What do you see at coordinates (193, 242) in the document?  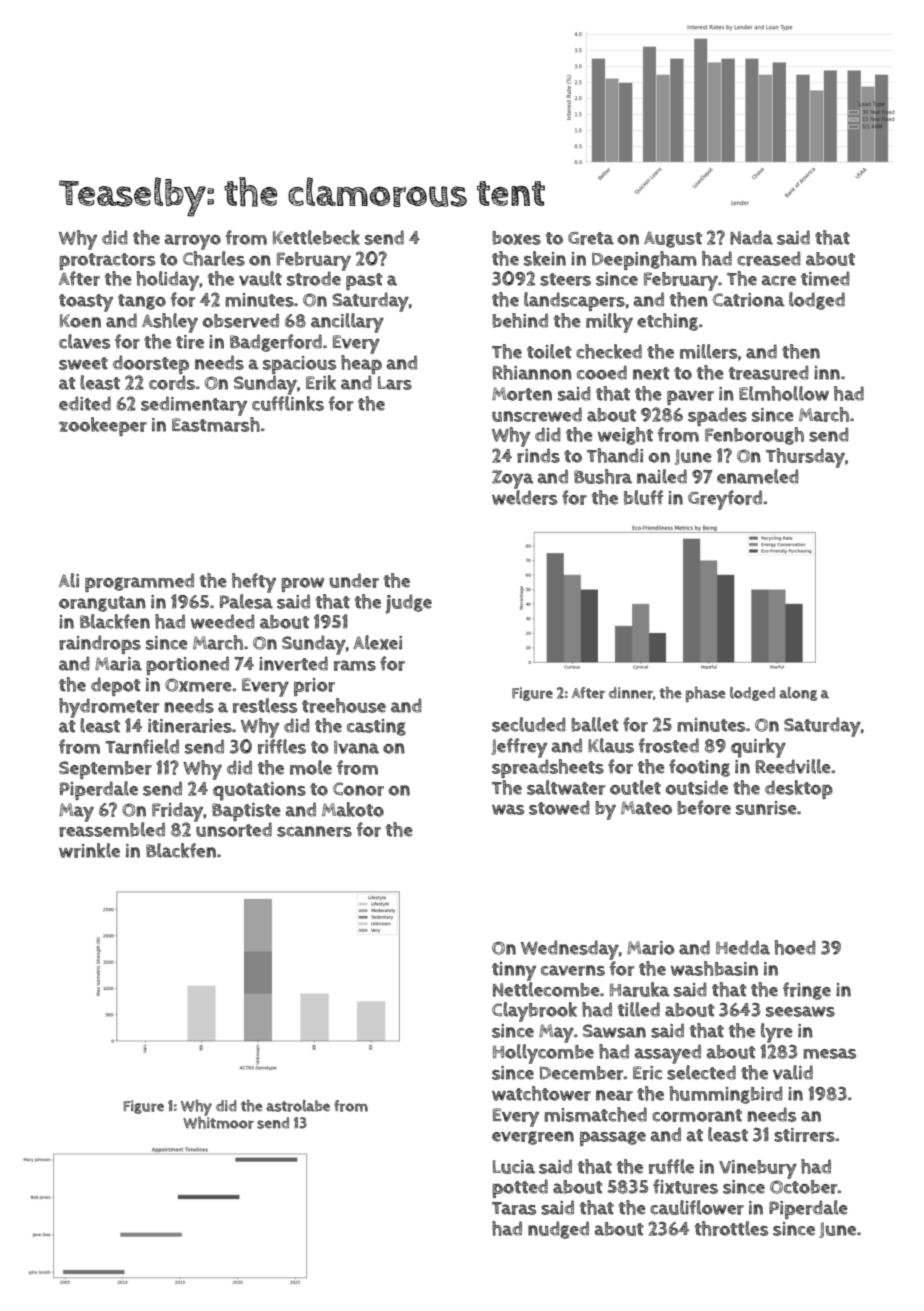 I see `arroyo` at bounding box center [193, 242].
